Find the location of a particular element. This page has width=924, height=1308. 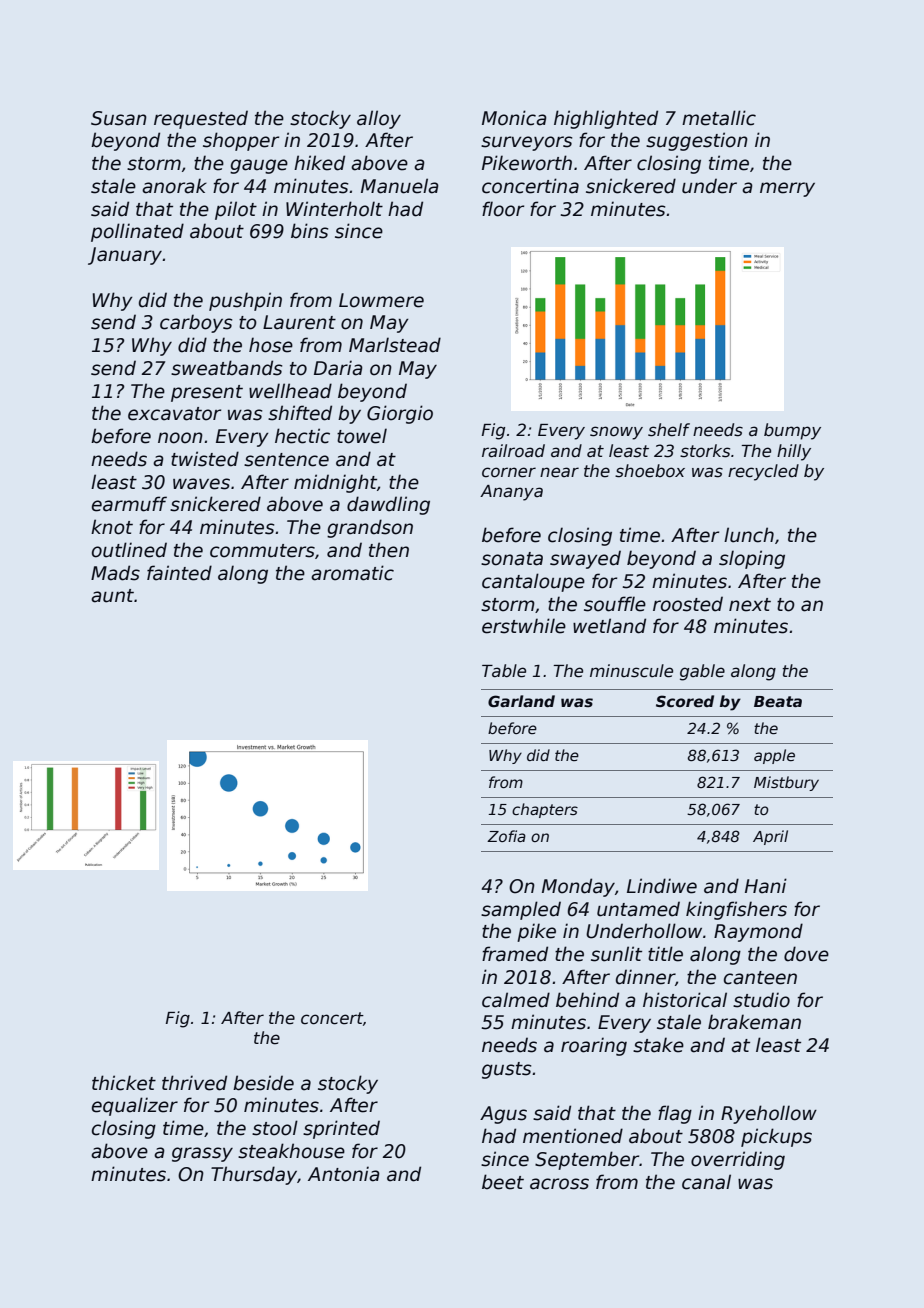

suggestion is located at coordinates (697, 141).
